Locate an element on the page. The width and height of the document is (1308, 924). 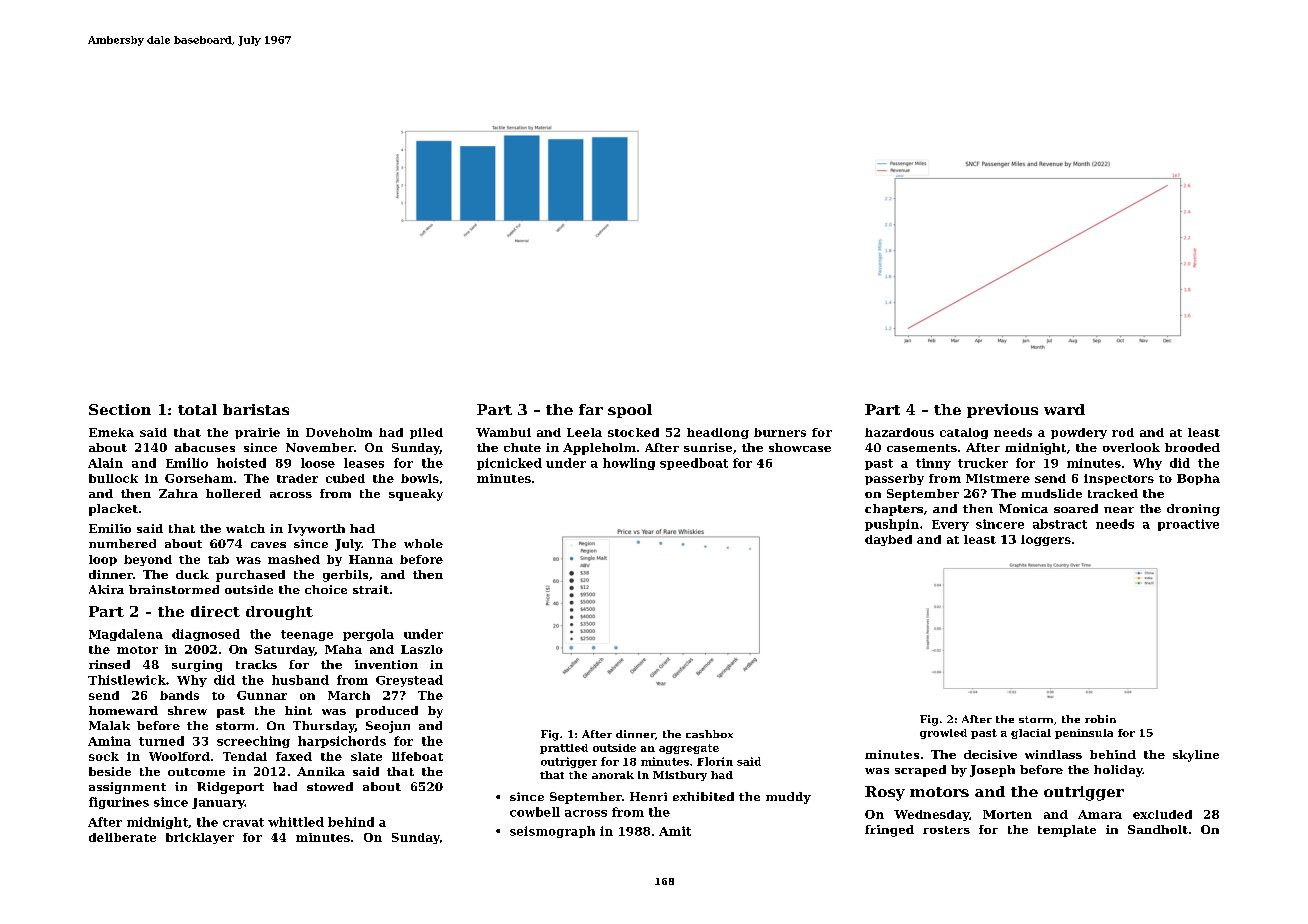
leases is located at coordinates (364, 463).
